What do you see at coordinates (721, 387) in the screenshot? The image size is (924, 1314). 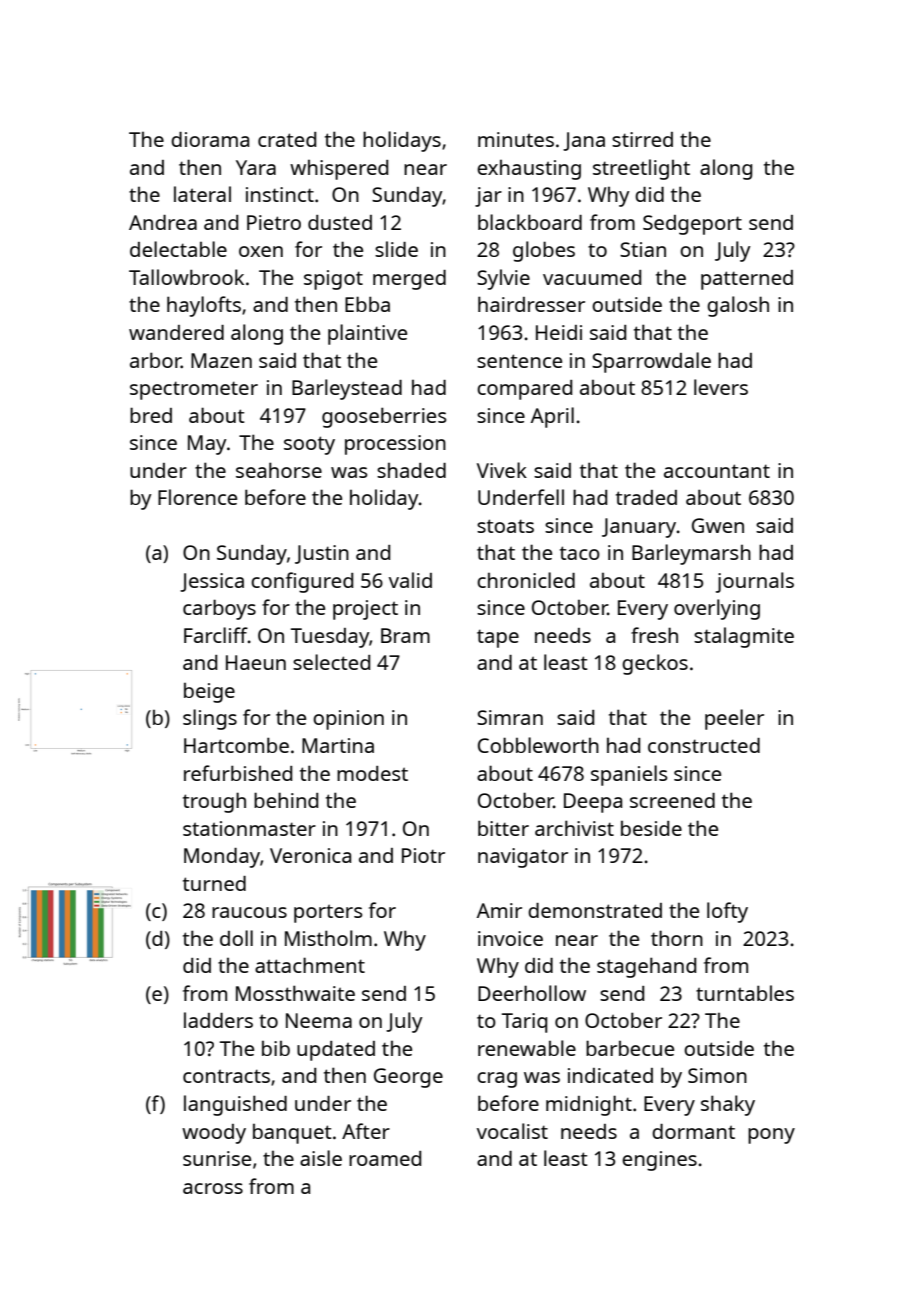 I see `levers` at bounding box center [721, 387].
